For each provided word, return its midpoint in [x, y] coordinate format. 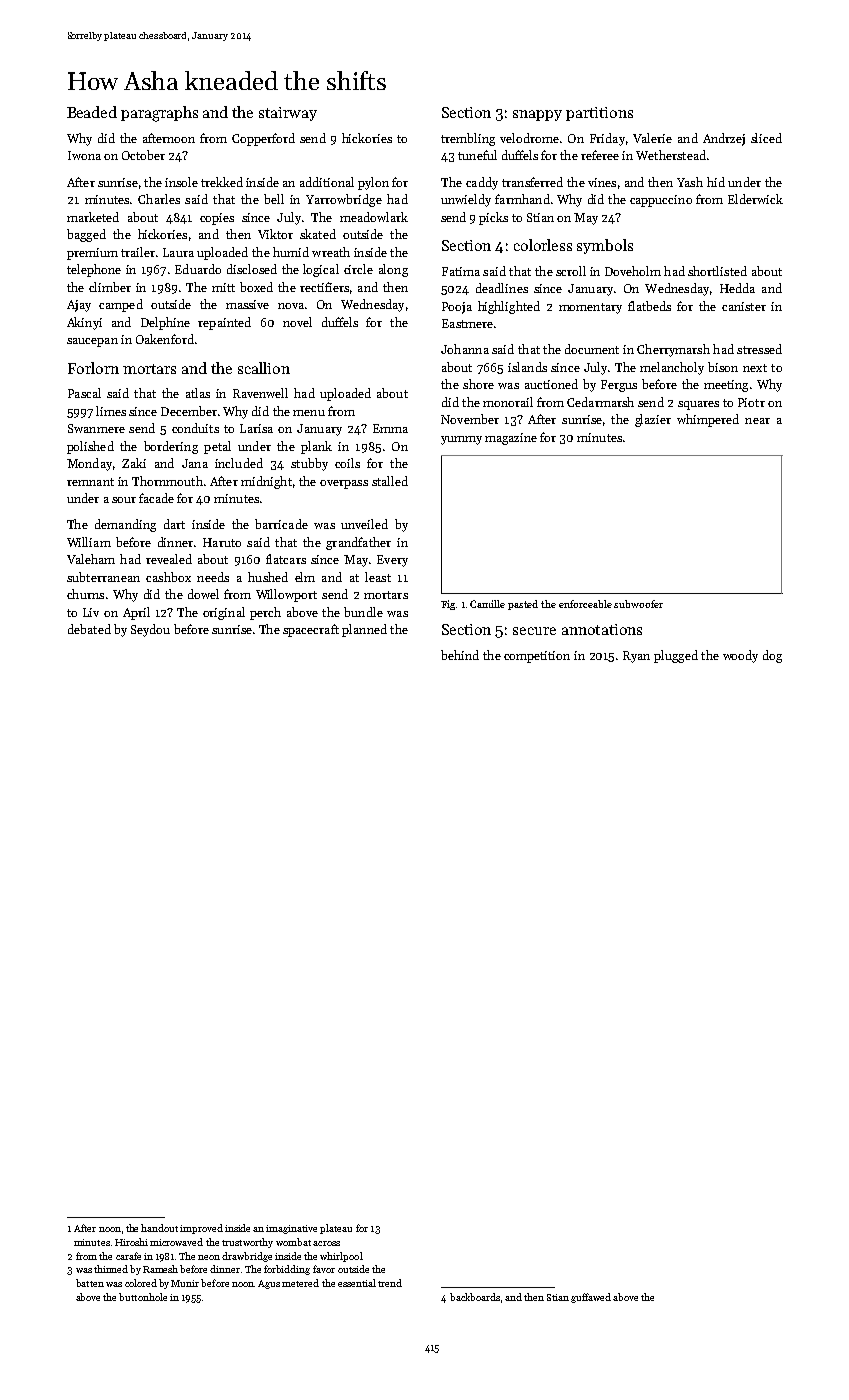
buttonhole [143, 1297]
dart [174, 524]
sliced [766, 138]
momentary [590, 308]
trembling [468, 139]
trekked [222, 182]
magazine [511, 439]
